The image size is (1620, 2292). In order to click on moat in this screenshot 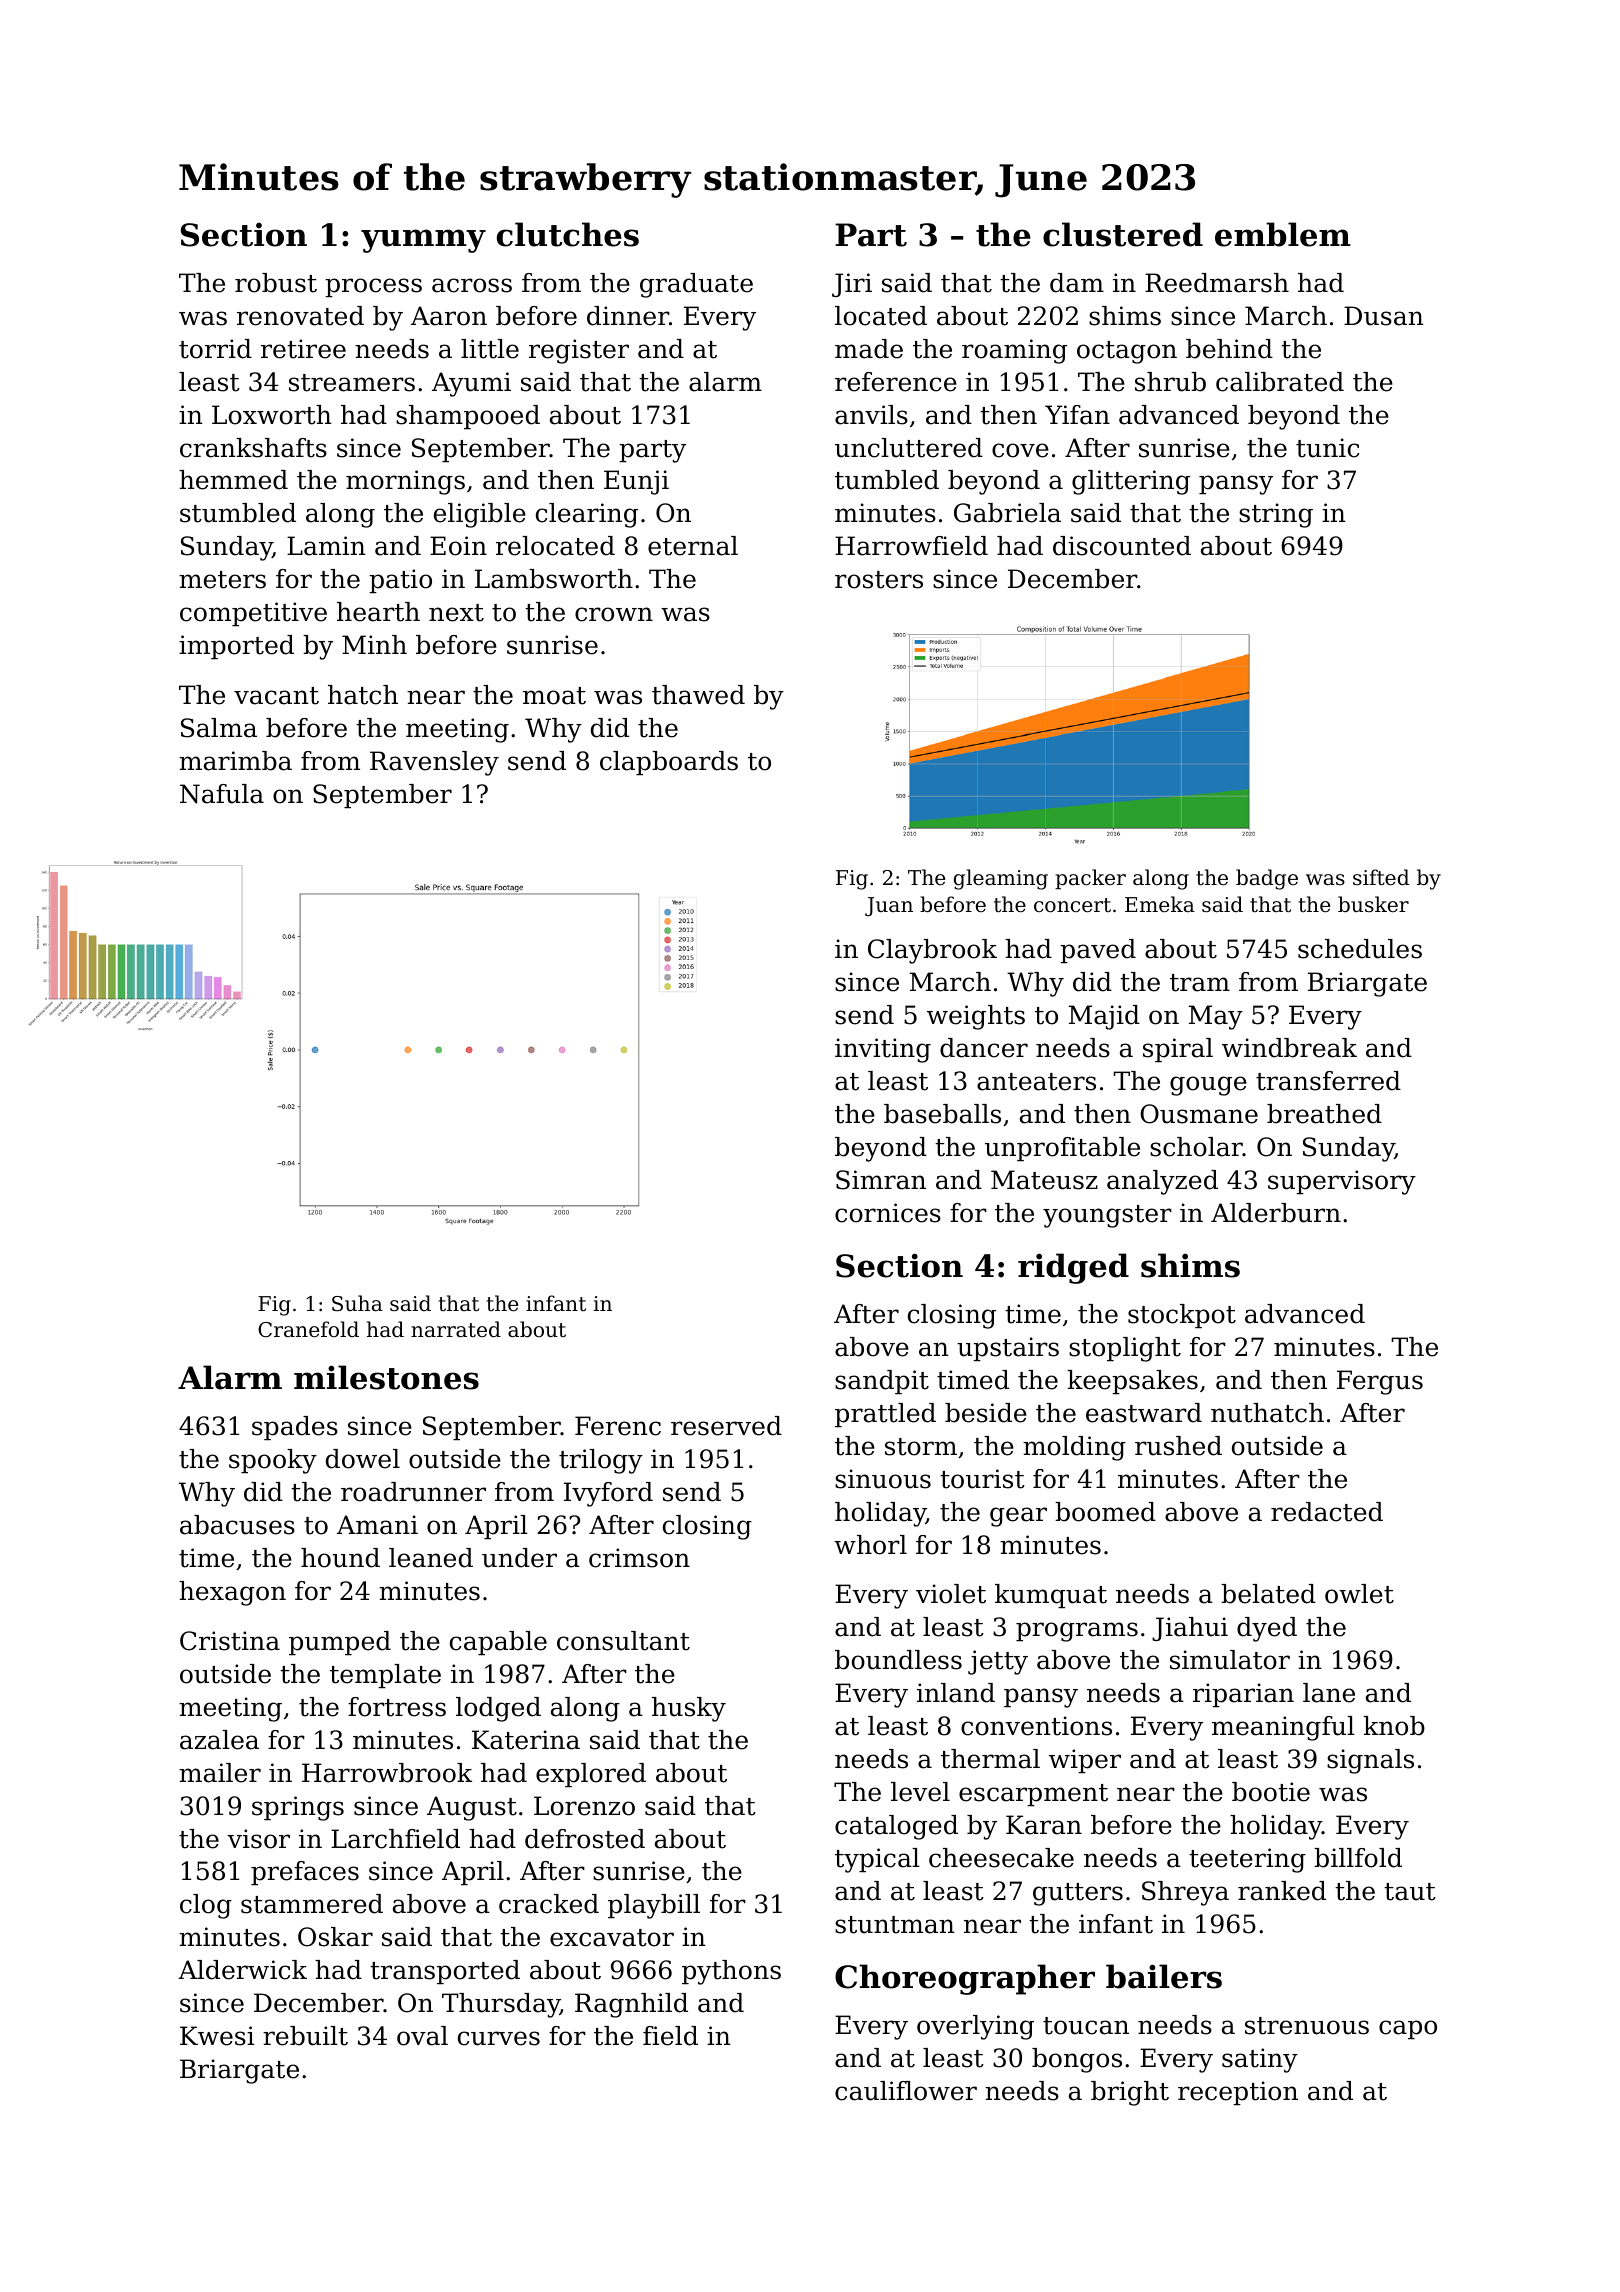, I will do `click(554, 696)`.
